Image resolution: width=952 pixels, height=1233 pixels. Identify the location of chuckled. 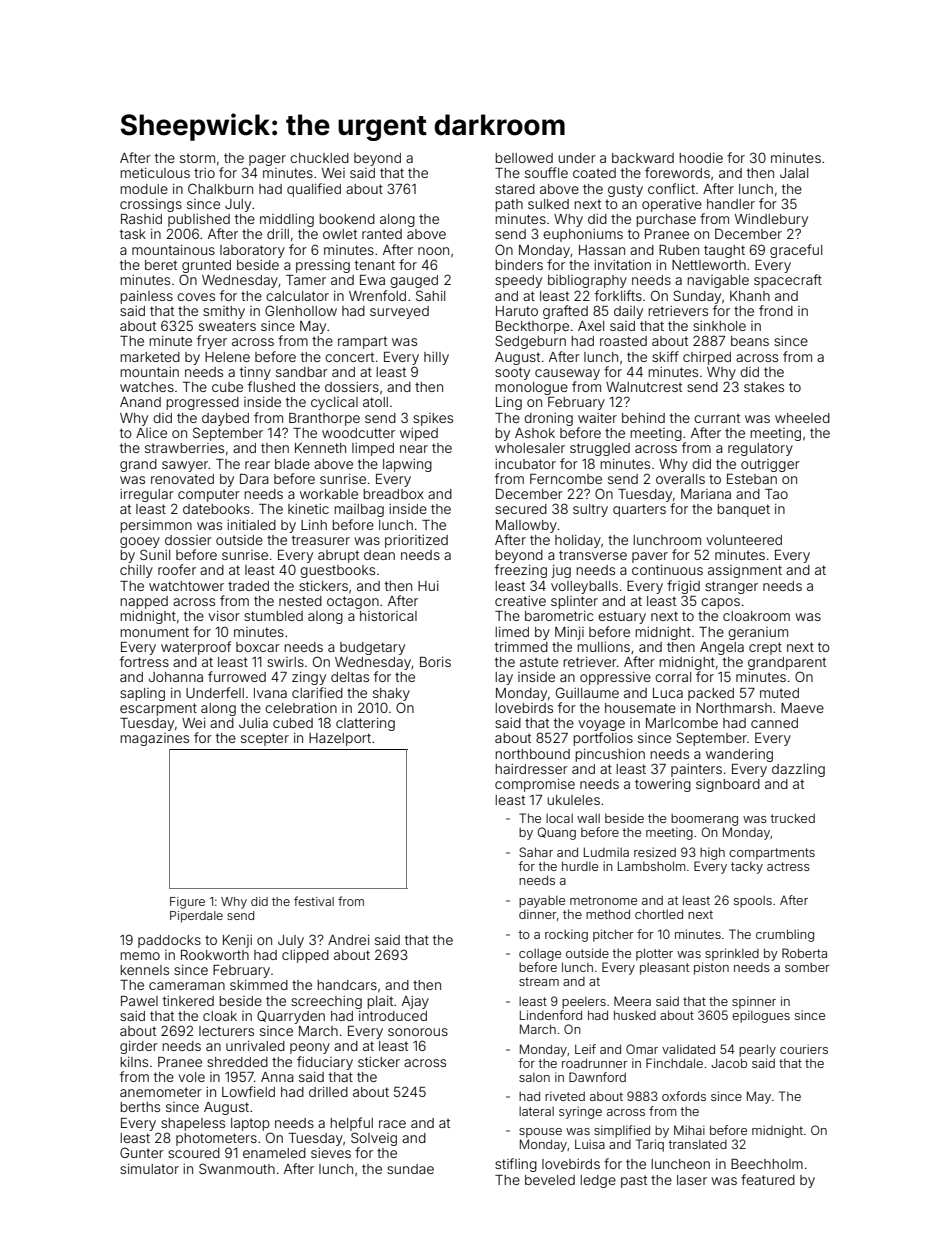
(319, 158).
